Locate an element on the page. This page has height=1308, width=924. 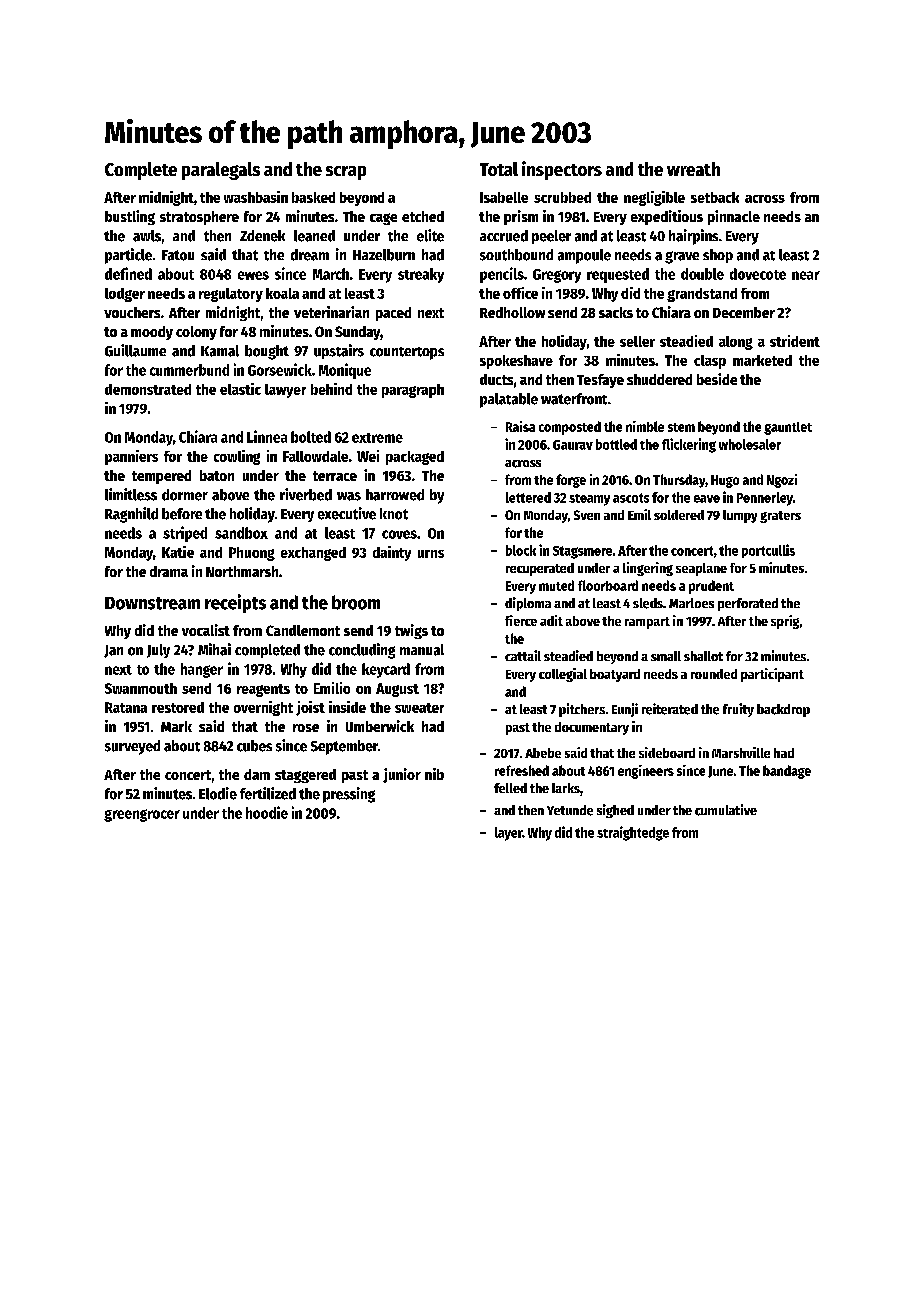
paralegals is located at coordinates (221, 171).
